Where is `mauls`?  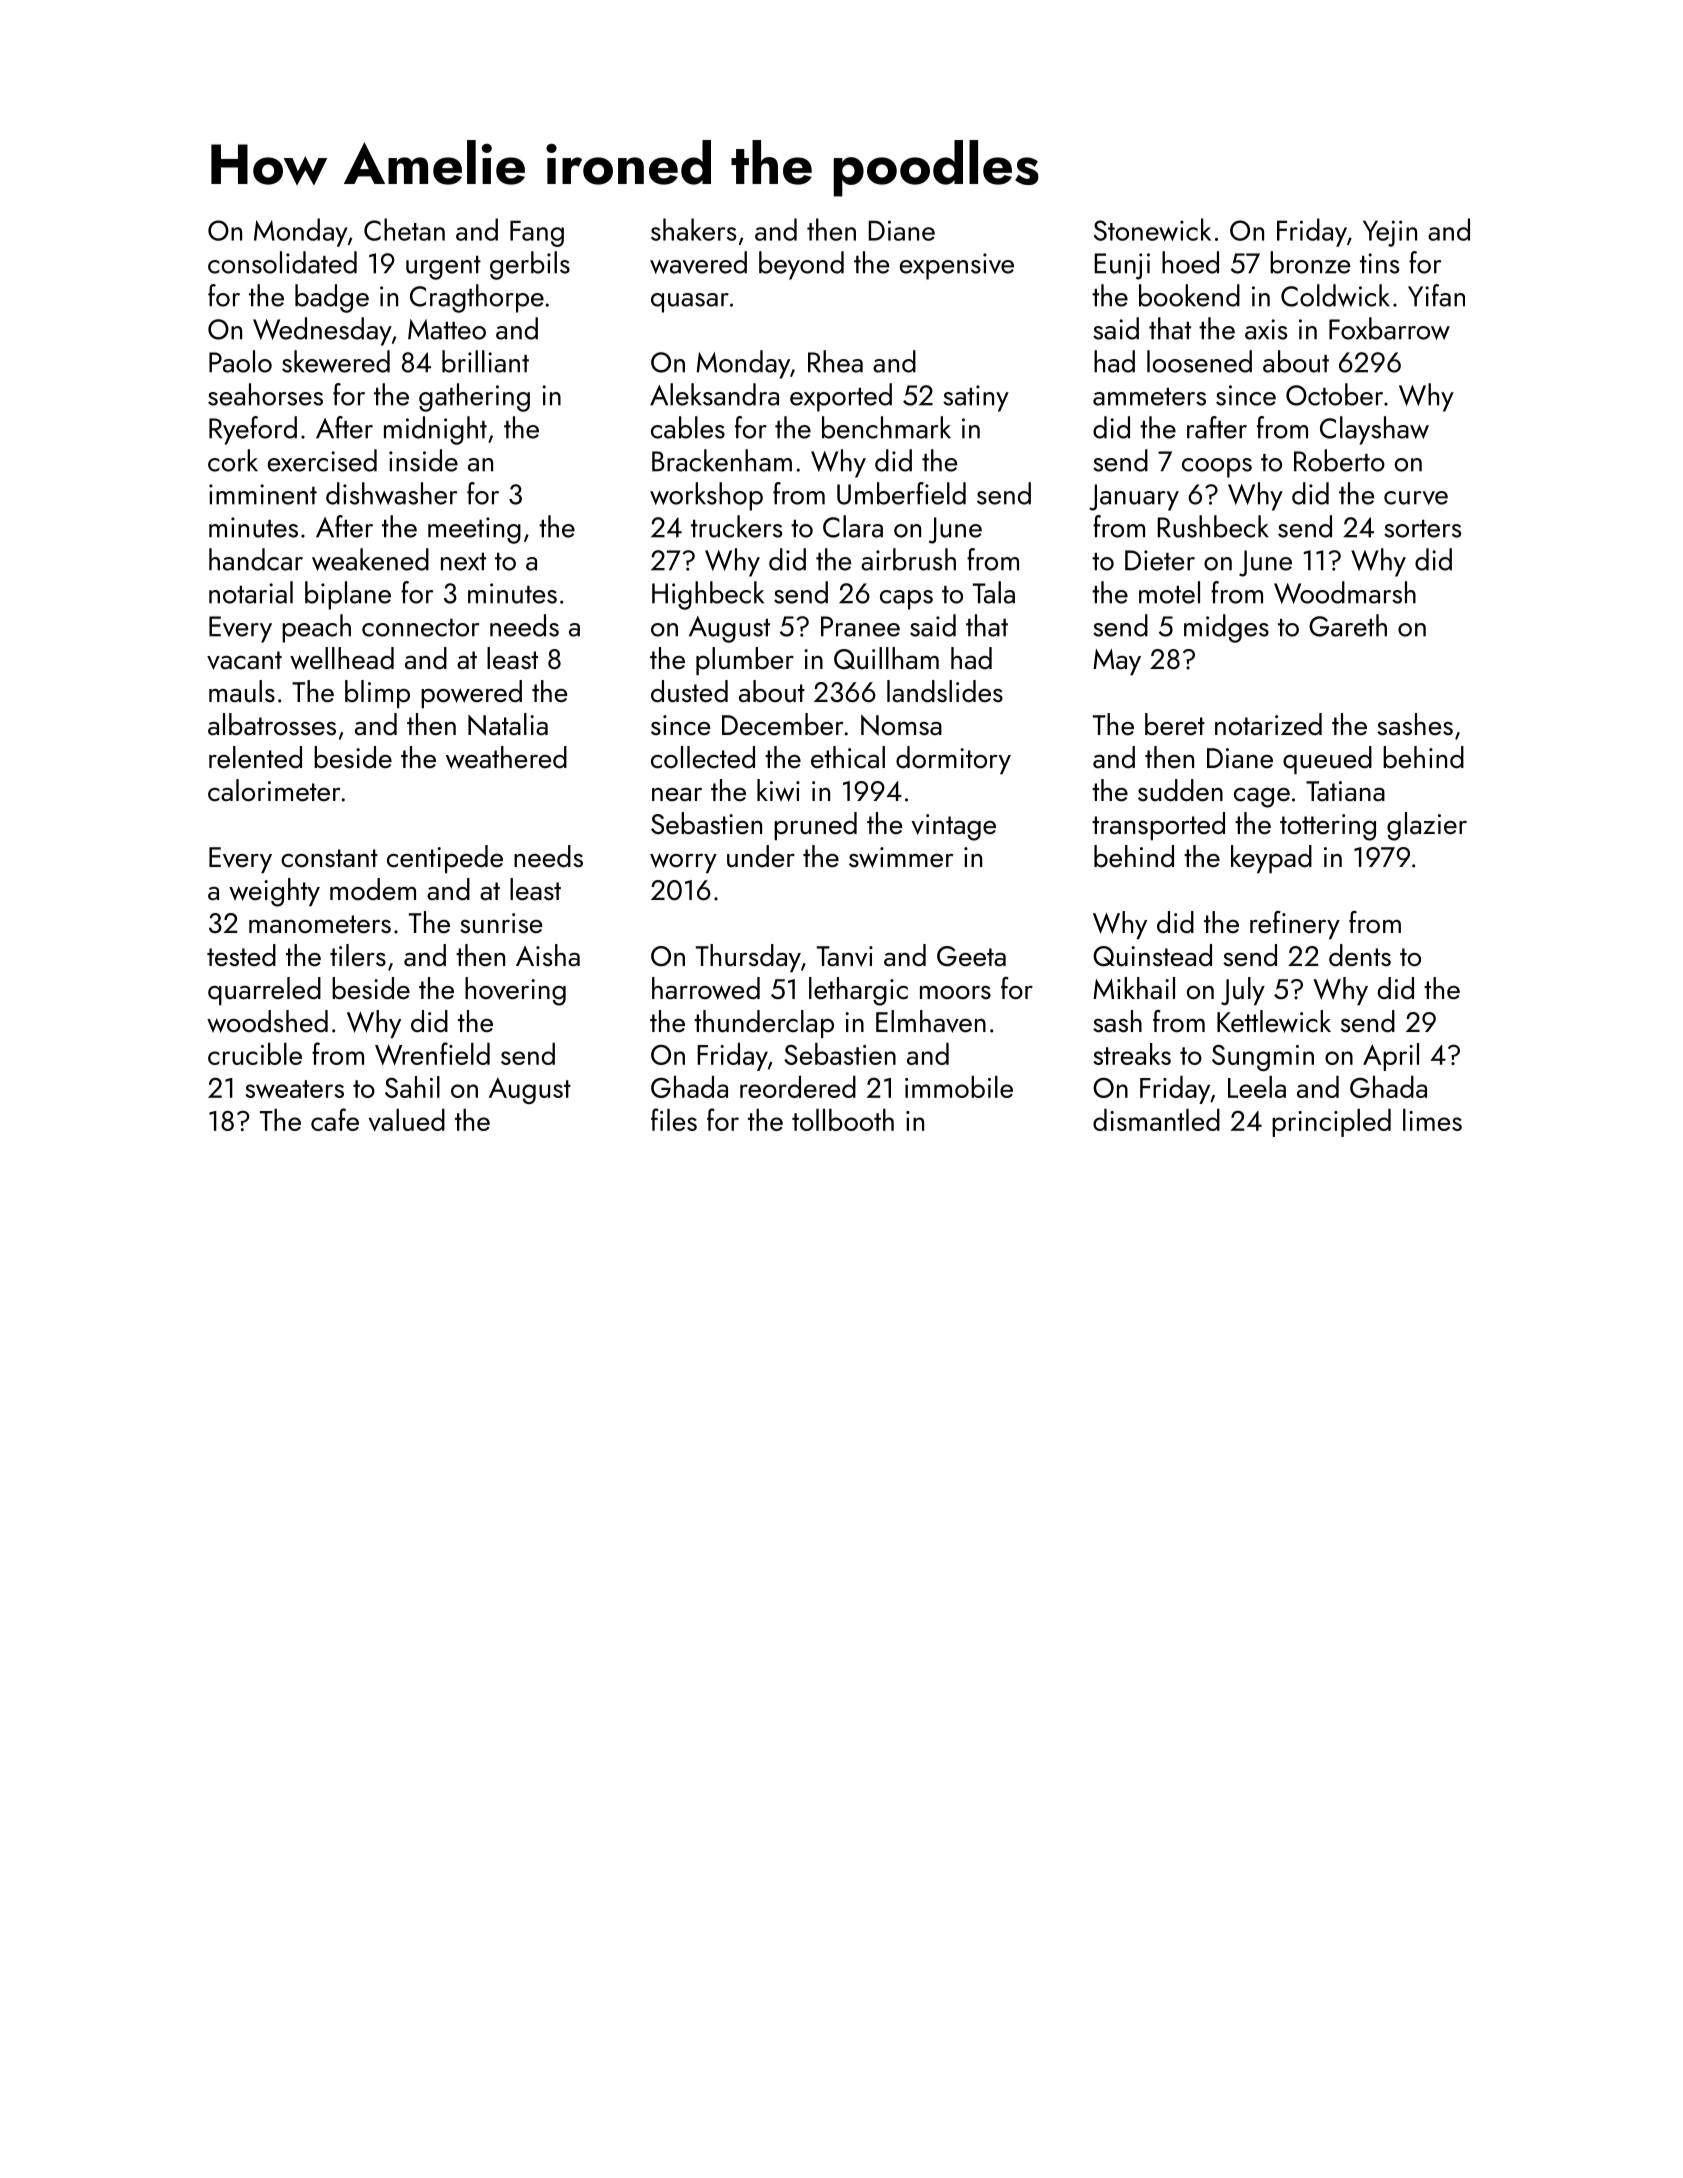
mauls is located at coordinates (242, 691).
